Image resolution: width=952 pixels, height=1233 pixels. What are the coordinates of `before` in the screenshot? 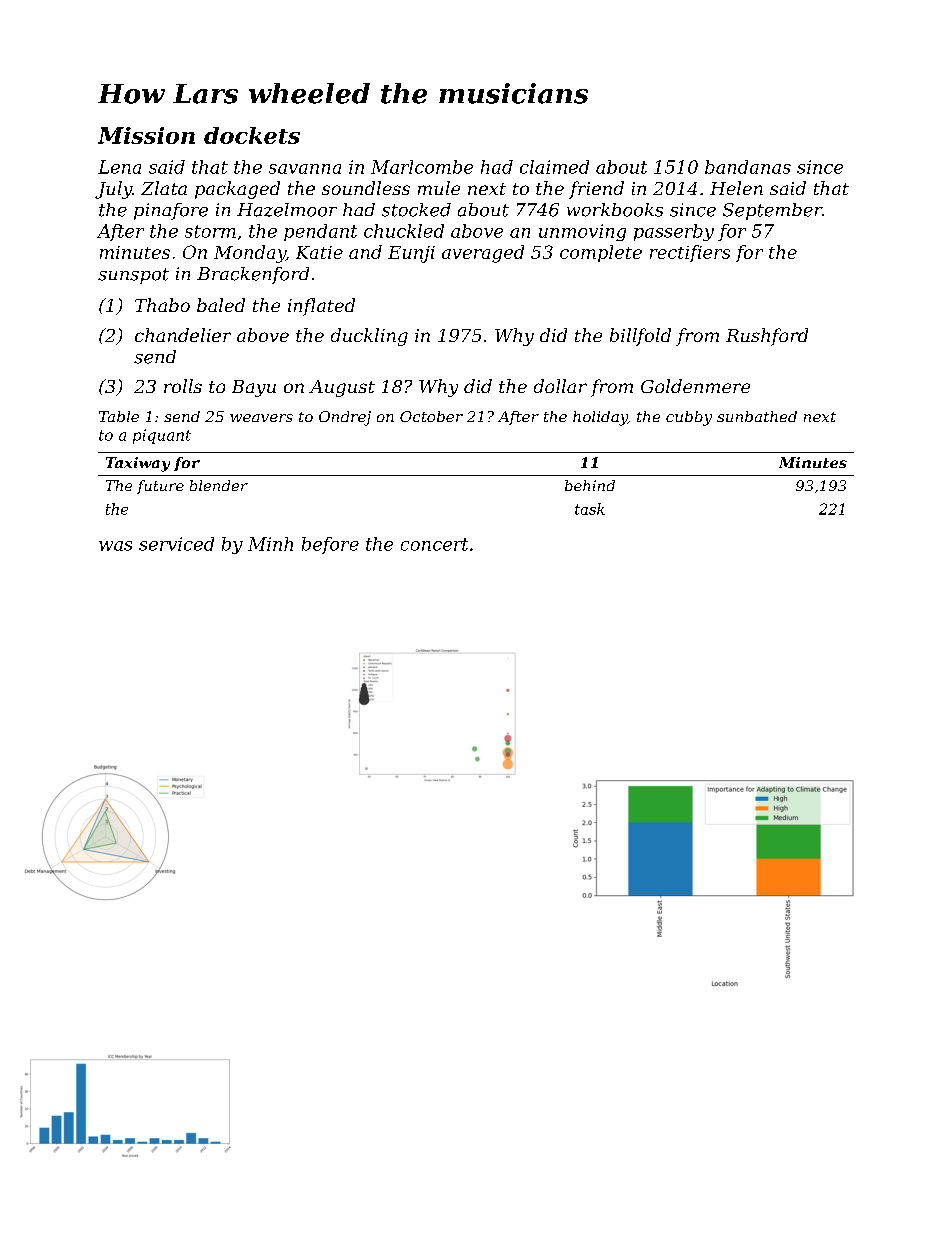 It's located at (330, 545).
